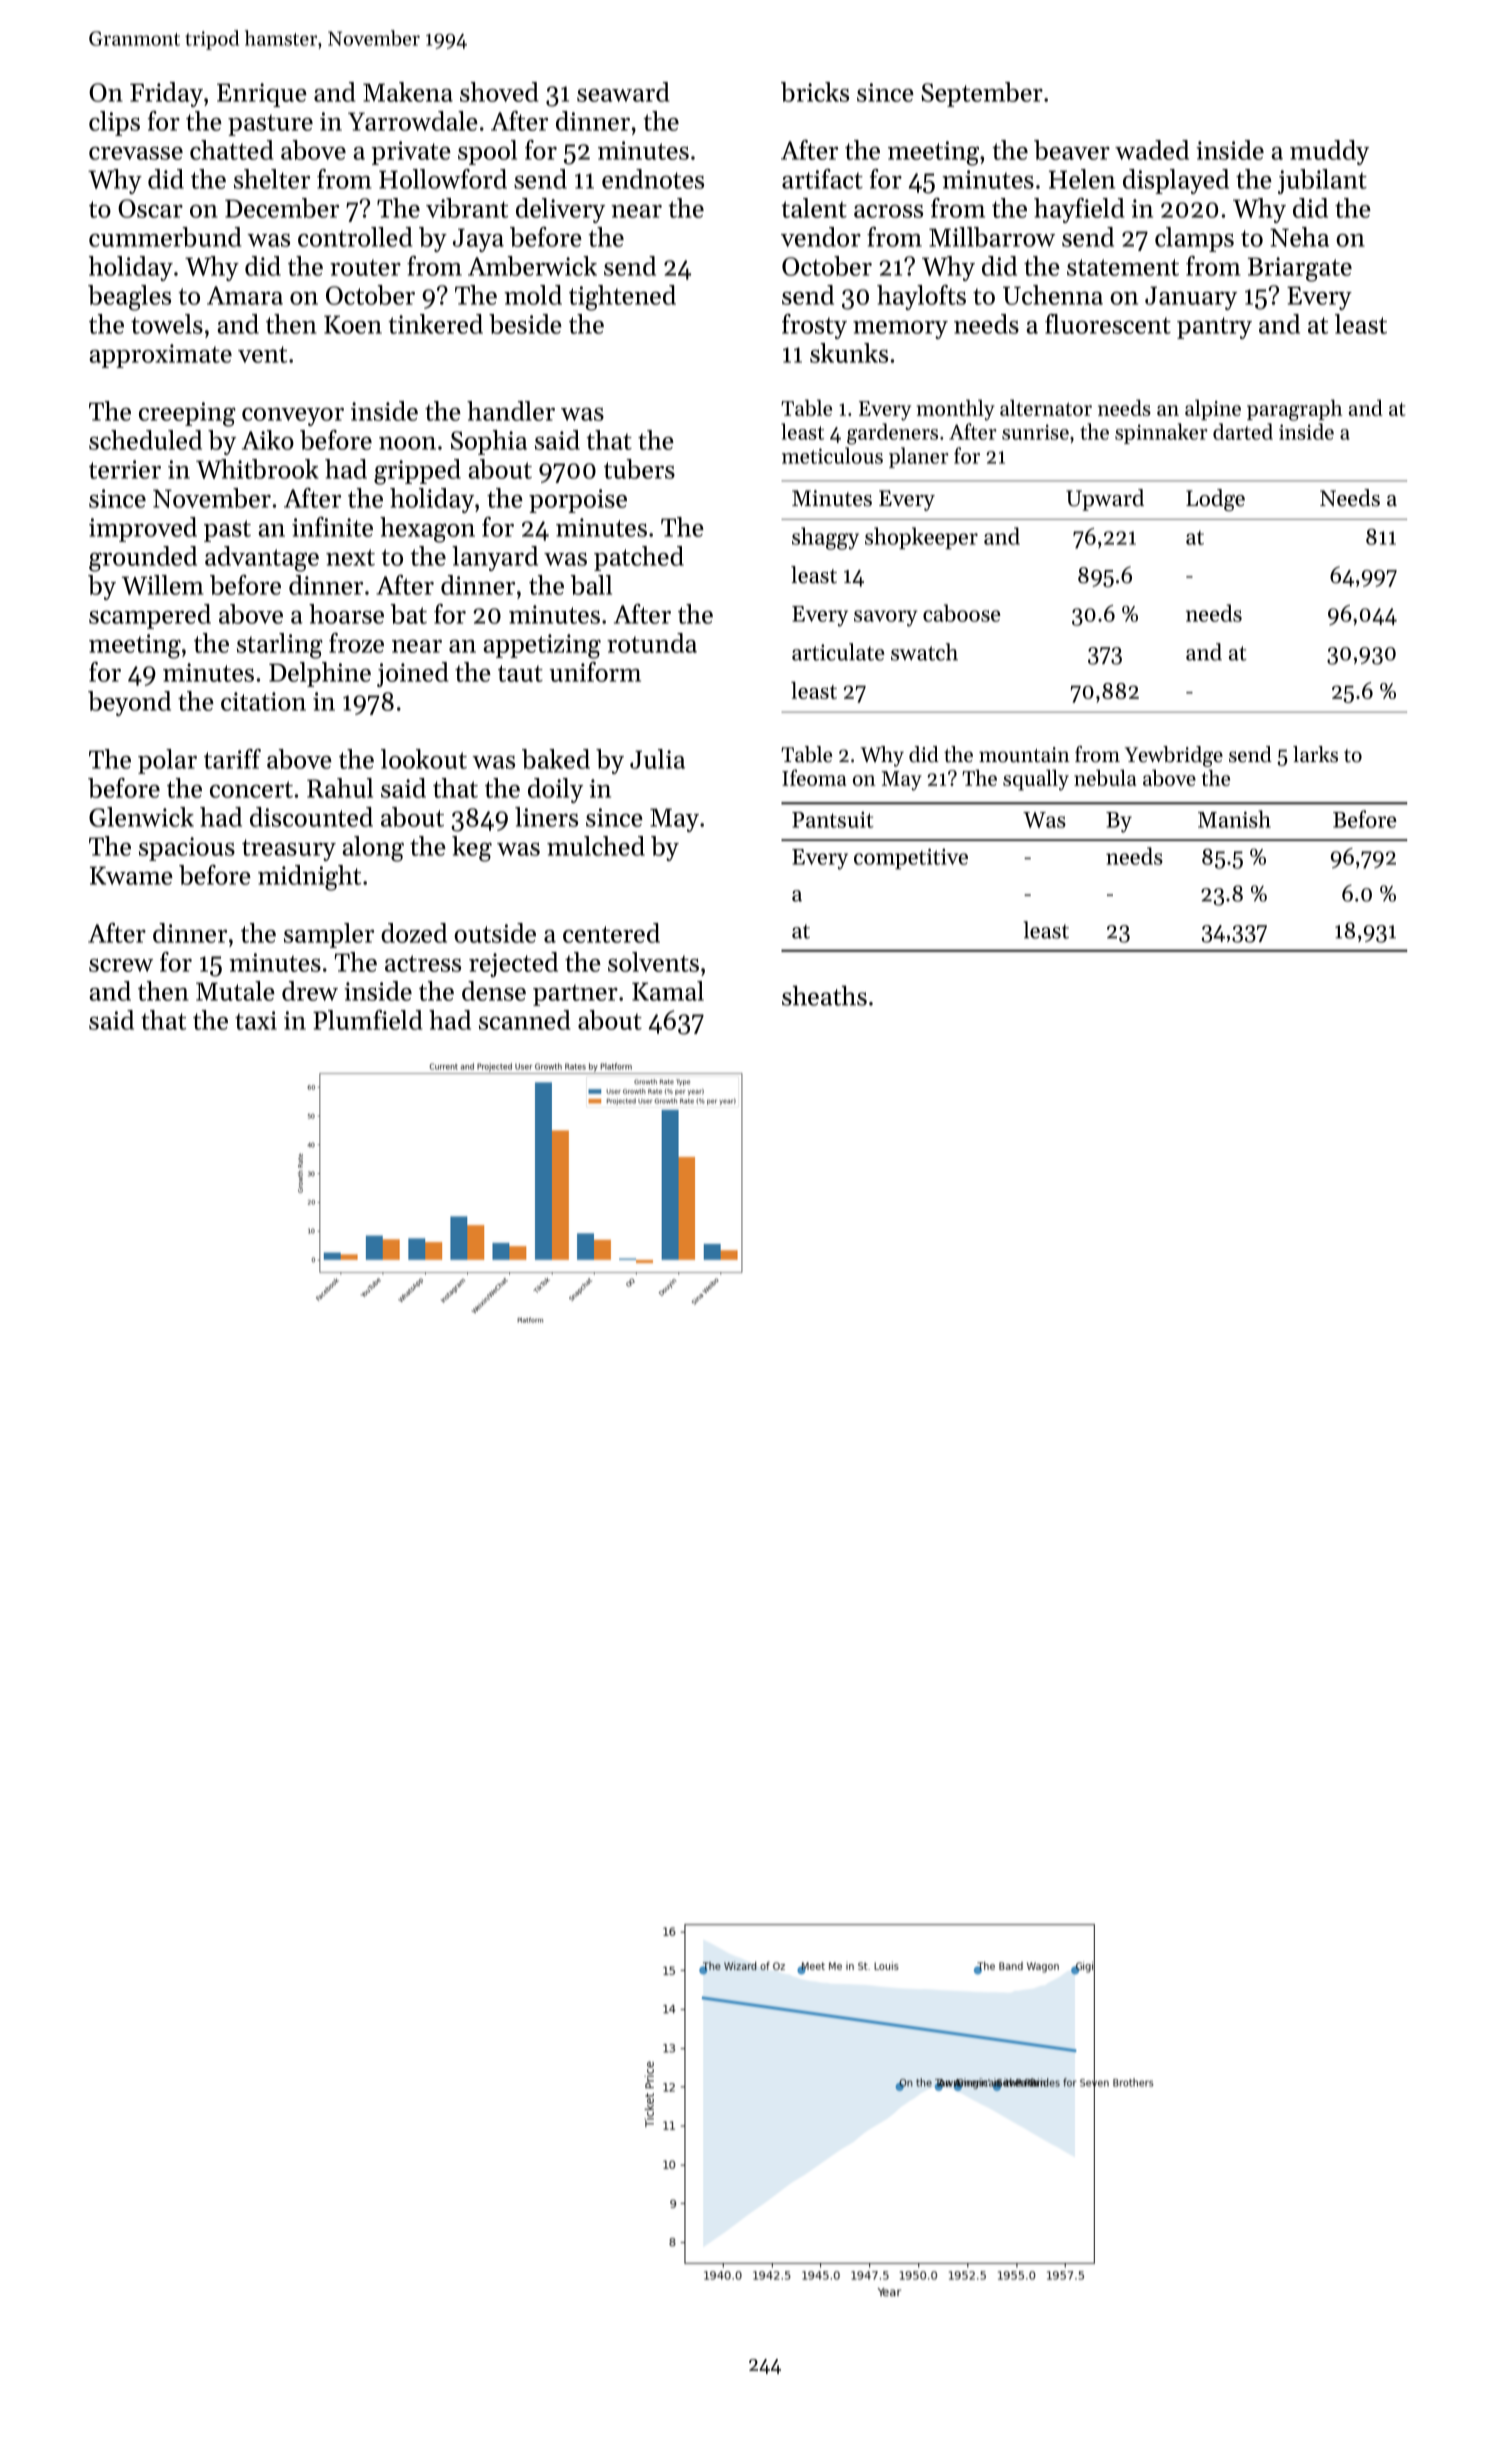 This screenshot has width=1496, height=2464. I want to click on skunks, so click(849, 353).
